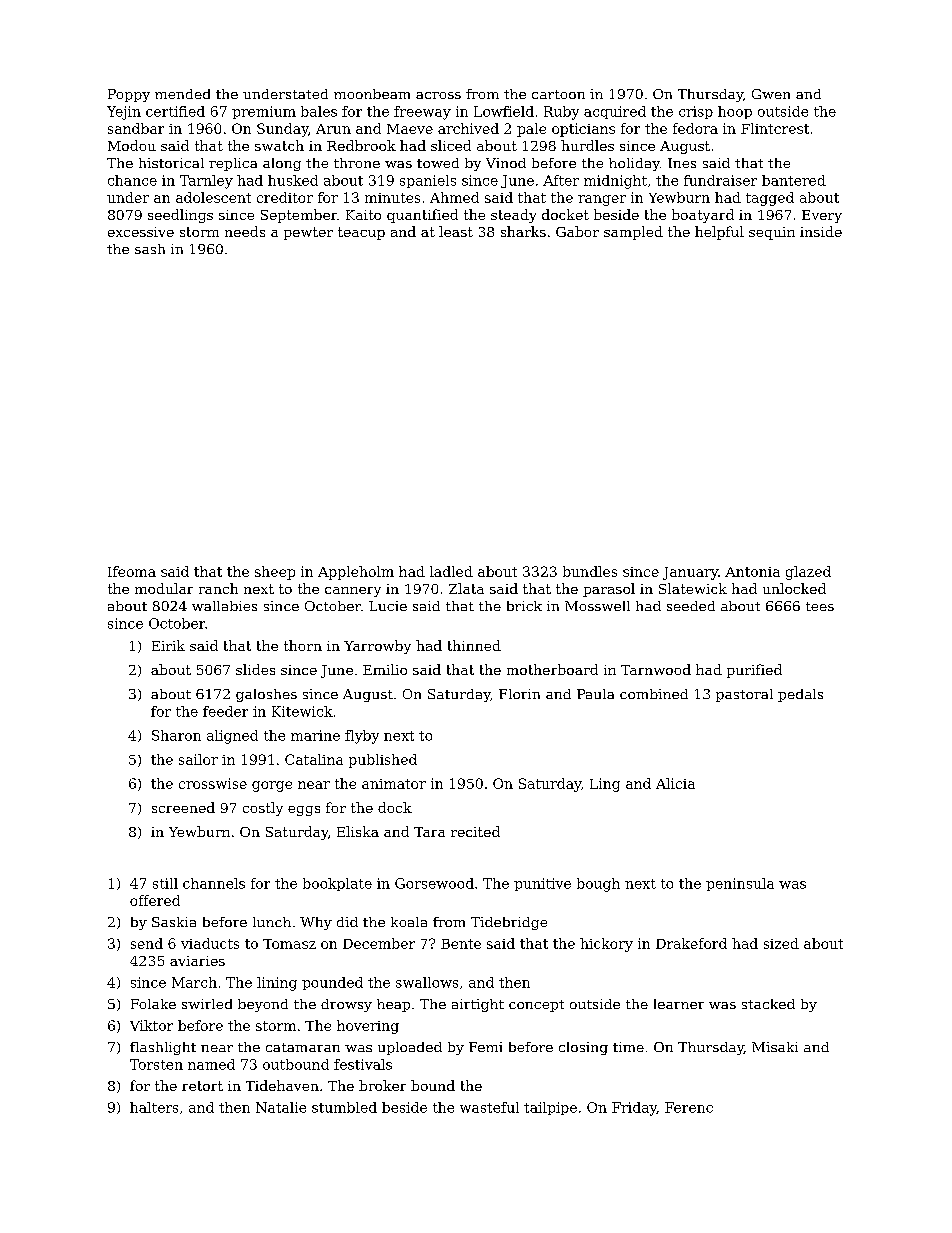 Image resolution: width=952 pixels, height=1233 pixels. Describe the element at coordinates (383, 761) in the screenshot. I see `published` at that location.
